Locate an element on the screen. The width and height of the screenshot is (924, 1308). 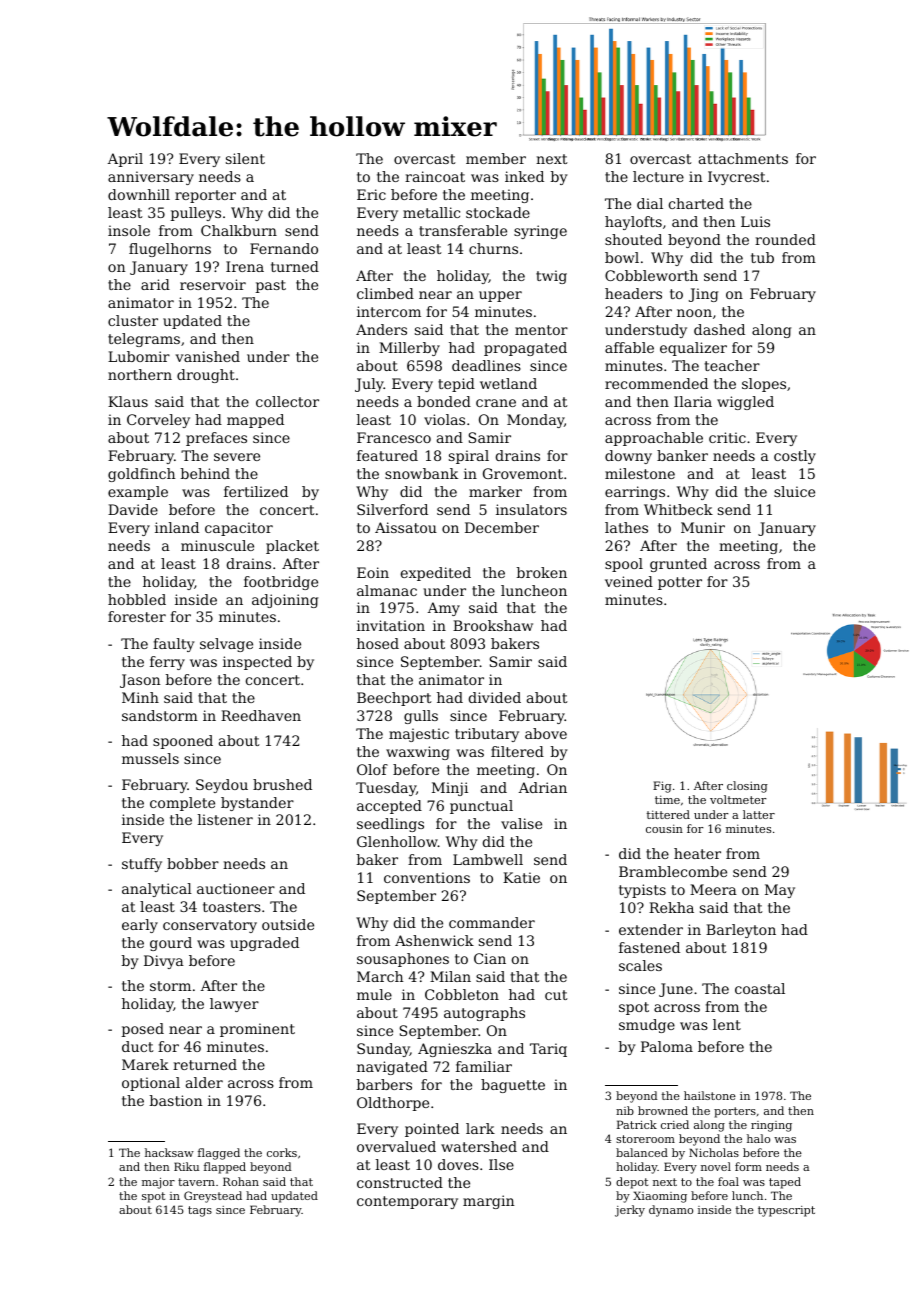
lark is located at coordinates (480, 1128).
